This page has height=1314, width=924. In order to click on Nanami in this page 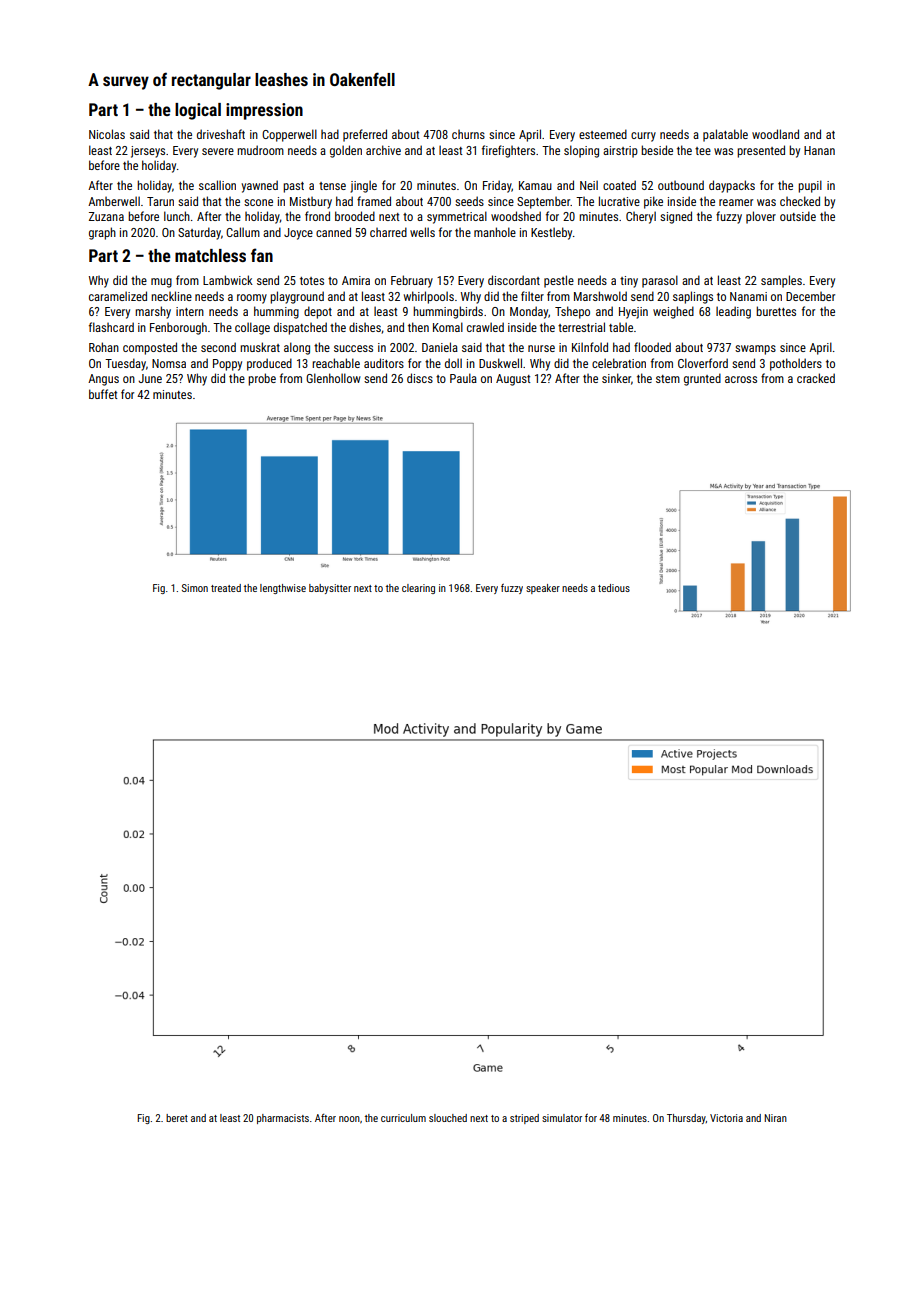, I will do `click(748, 296)`.
